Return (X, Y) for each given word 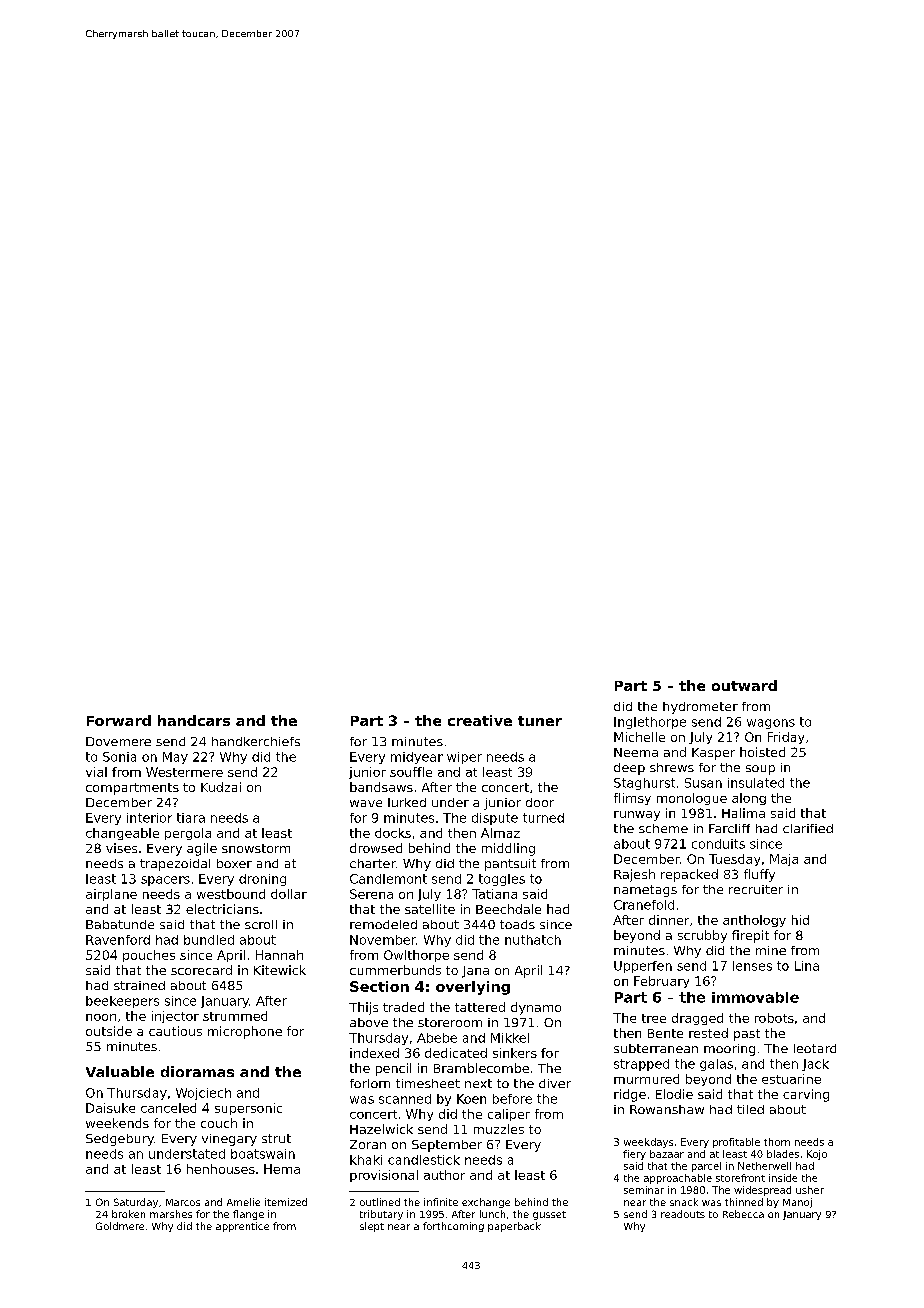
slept (372, 1227)
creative (480, 720)
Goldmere (120, 1226)
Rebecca (743, 1214)
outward (744, 685)
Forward (119, 720)
